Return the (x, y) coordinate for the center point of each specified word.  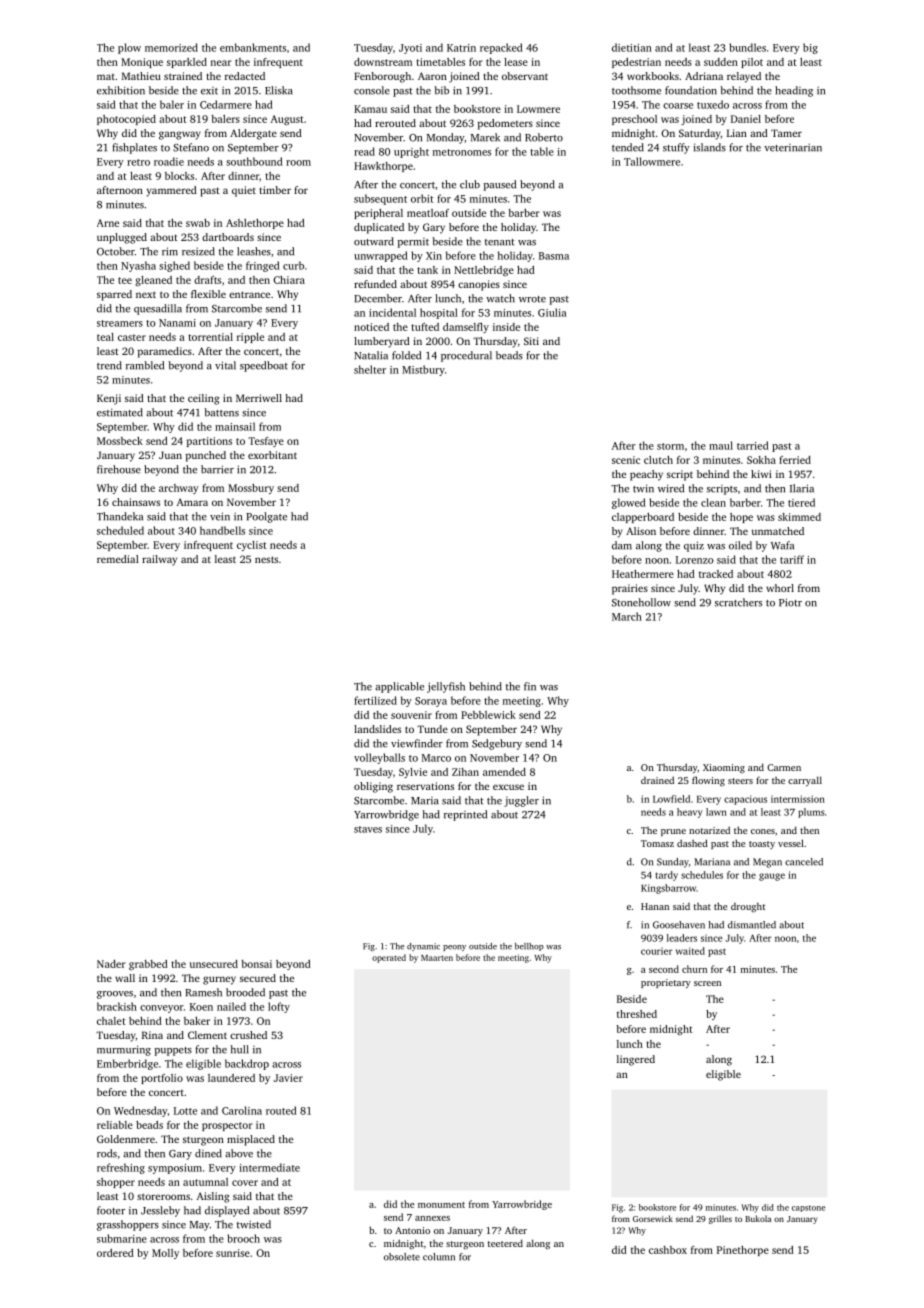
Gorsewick (653, 1218)
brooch (244, 1238)
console (372, 90)
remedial (118, 559)
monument (441, 1205)
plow (129, 48)
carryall (805, 781)
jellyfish (446, 687)
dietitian (632, 47)
